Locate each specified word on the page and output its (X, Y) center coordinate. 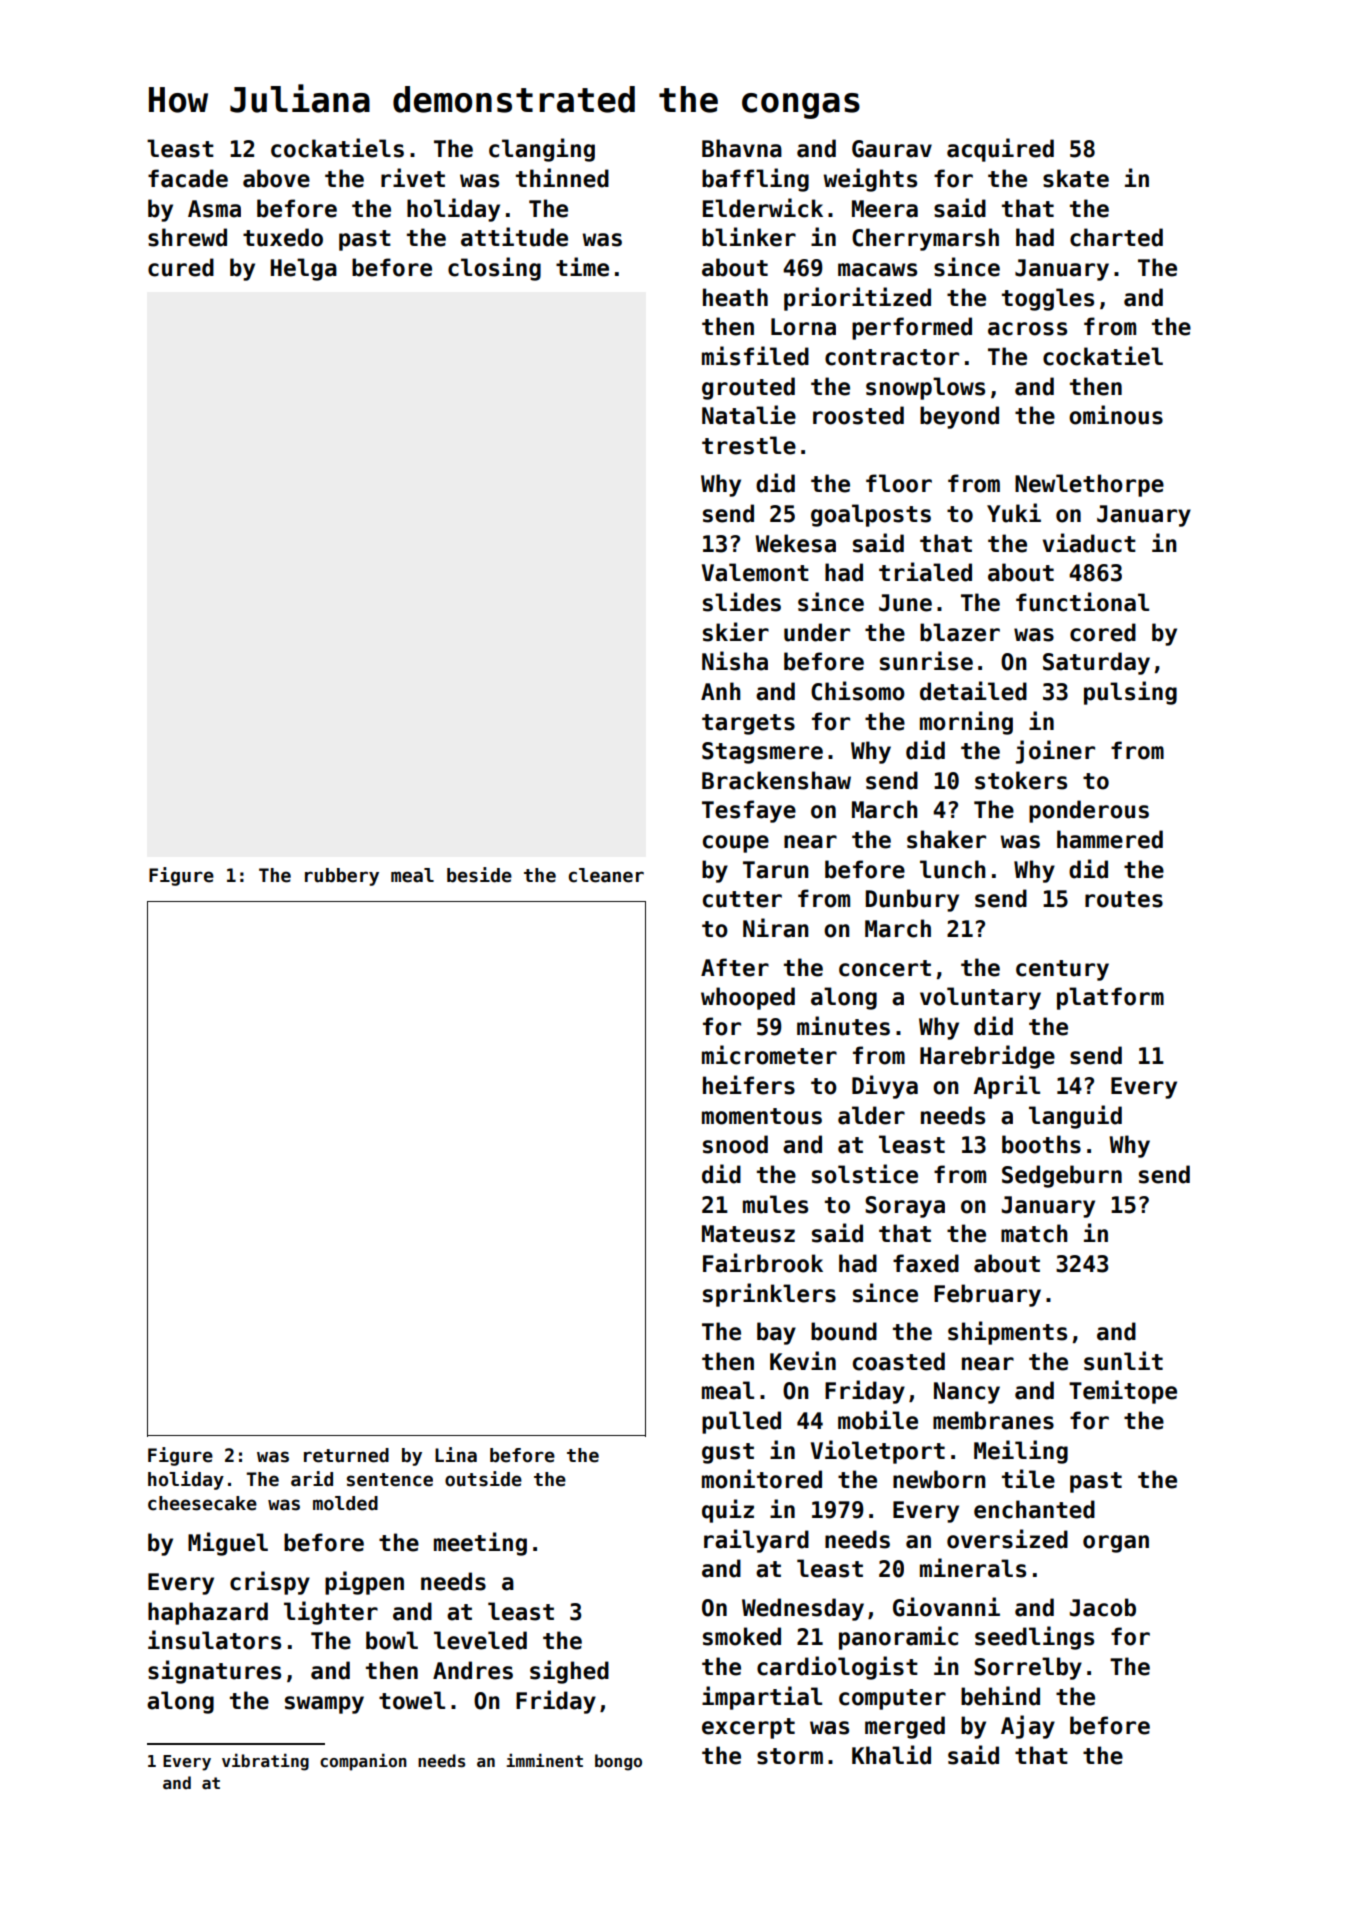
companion (363, 1762)
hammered (1110, 839)
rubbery (342, 877)
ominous (1116, 415)
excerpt (748, 1728)
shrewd (187, 237)
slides (742, 602)
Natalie (749, 415)
